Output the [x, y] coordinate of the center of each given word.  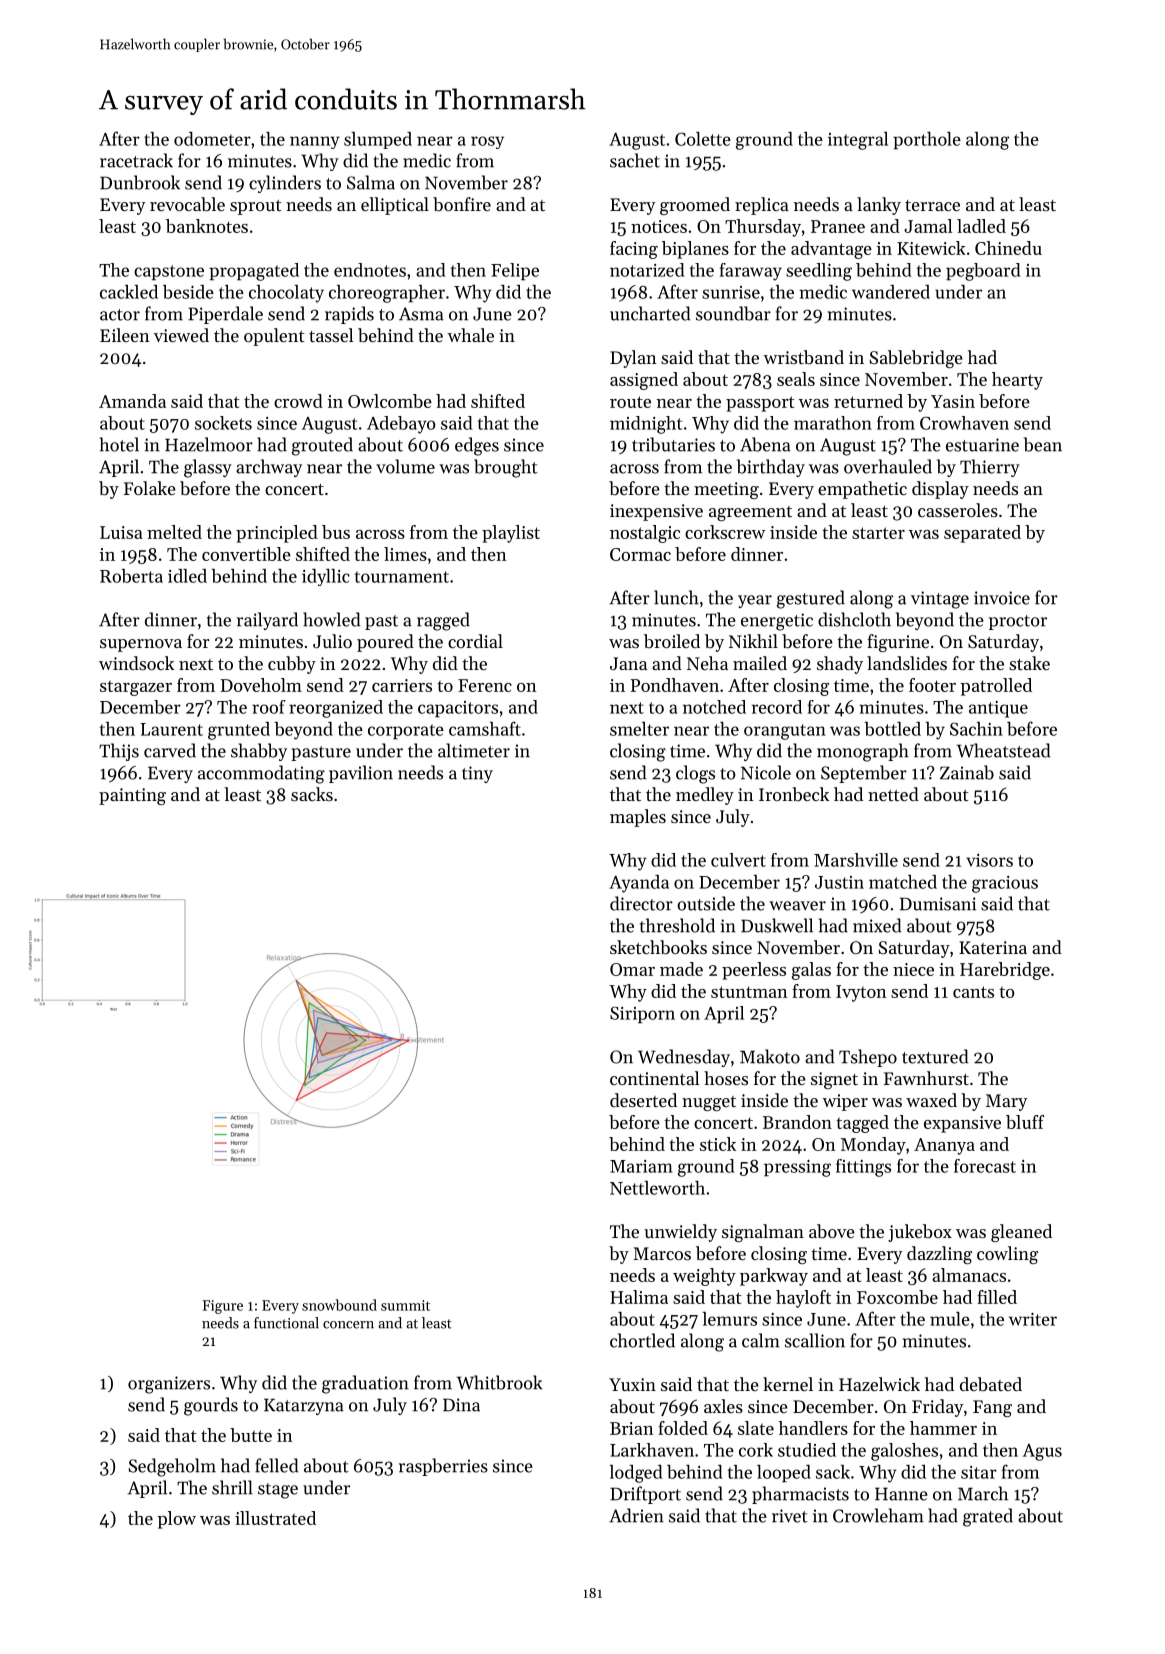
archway [269, 468]
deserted [643, 1100]
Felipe [515, 272]
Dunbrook [140, 182]
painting [132, 796]
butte [251, 1435]
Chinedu [1008, 248]
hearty [1017, 381]
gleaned [1021, 1233]
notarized [647, 270]
